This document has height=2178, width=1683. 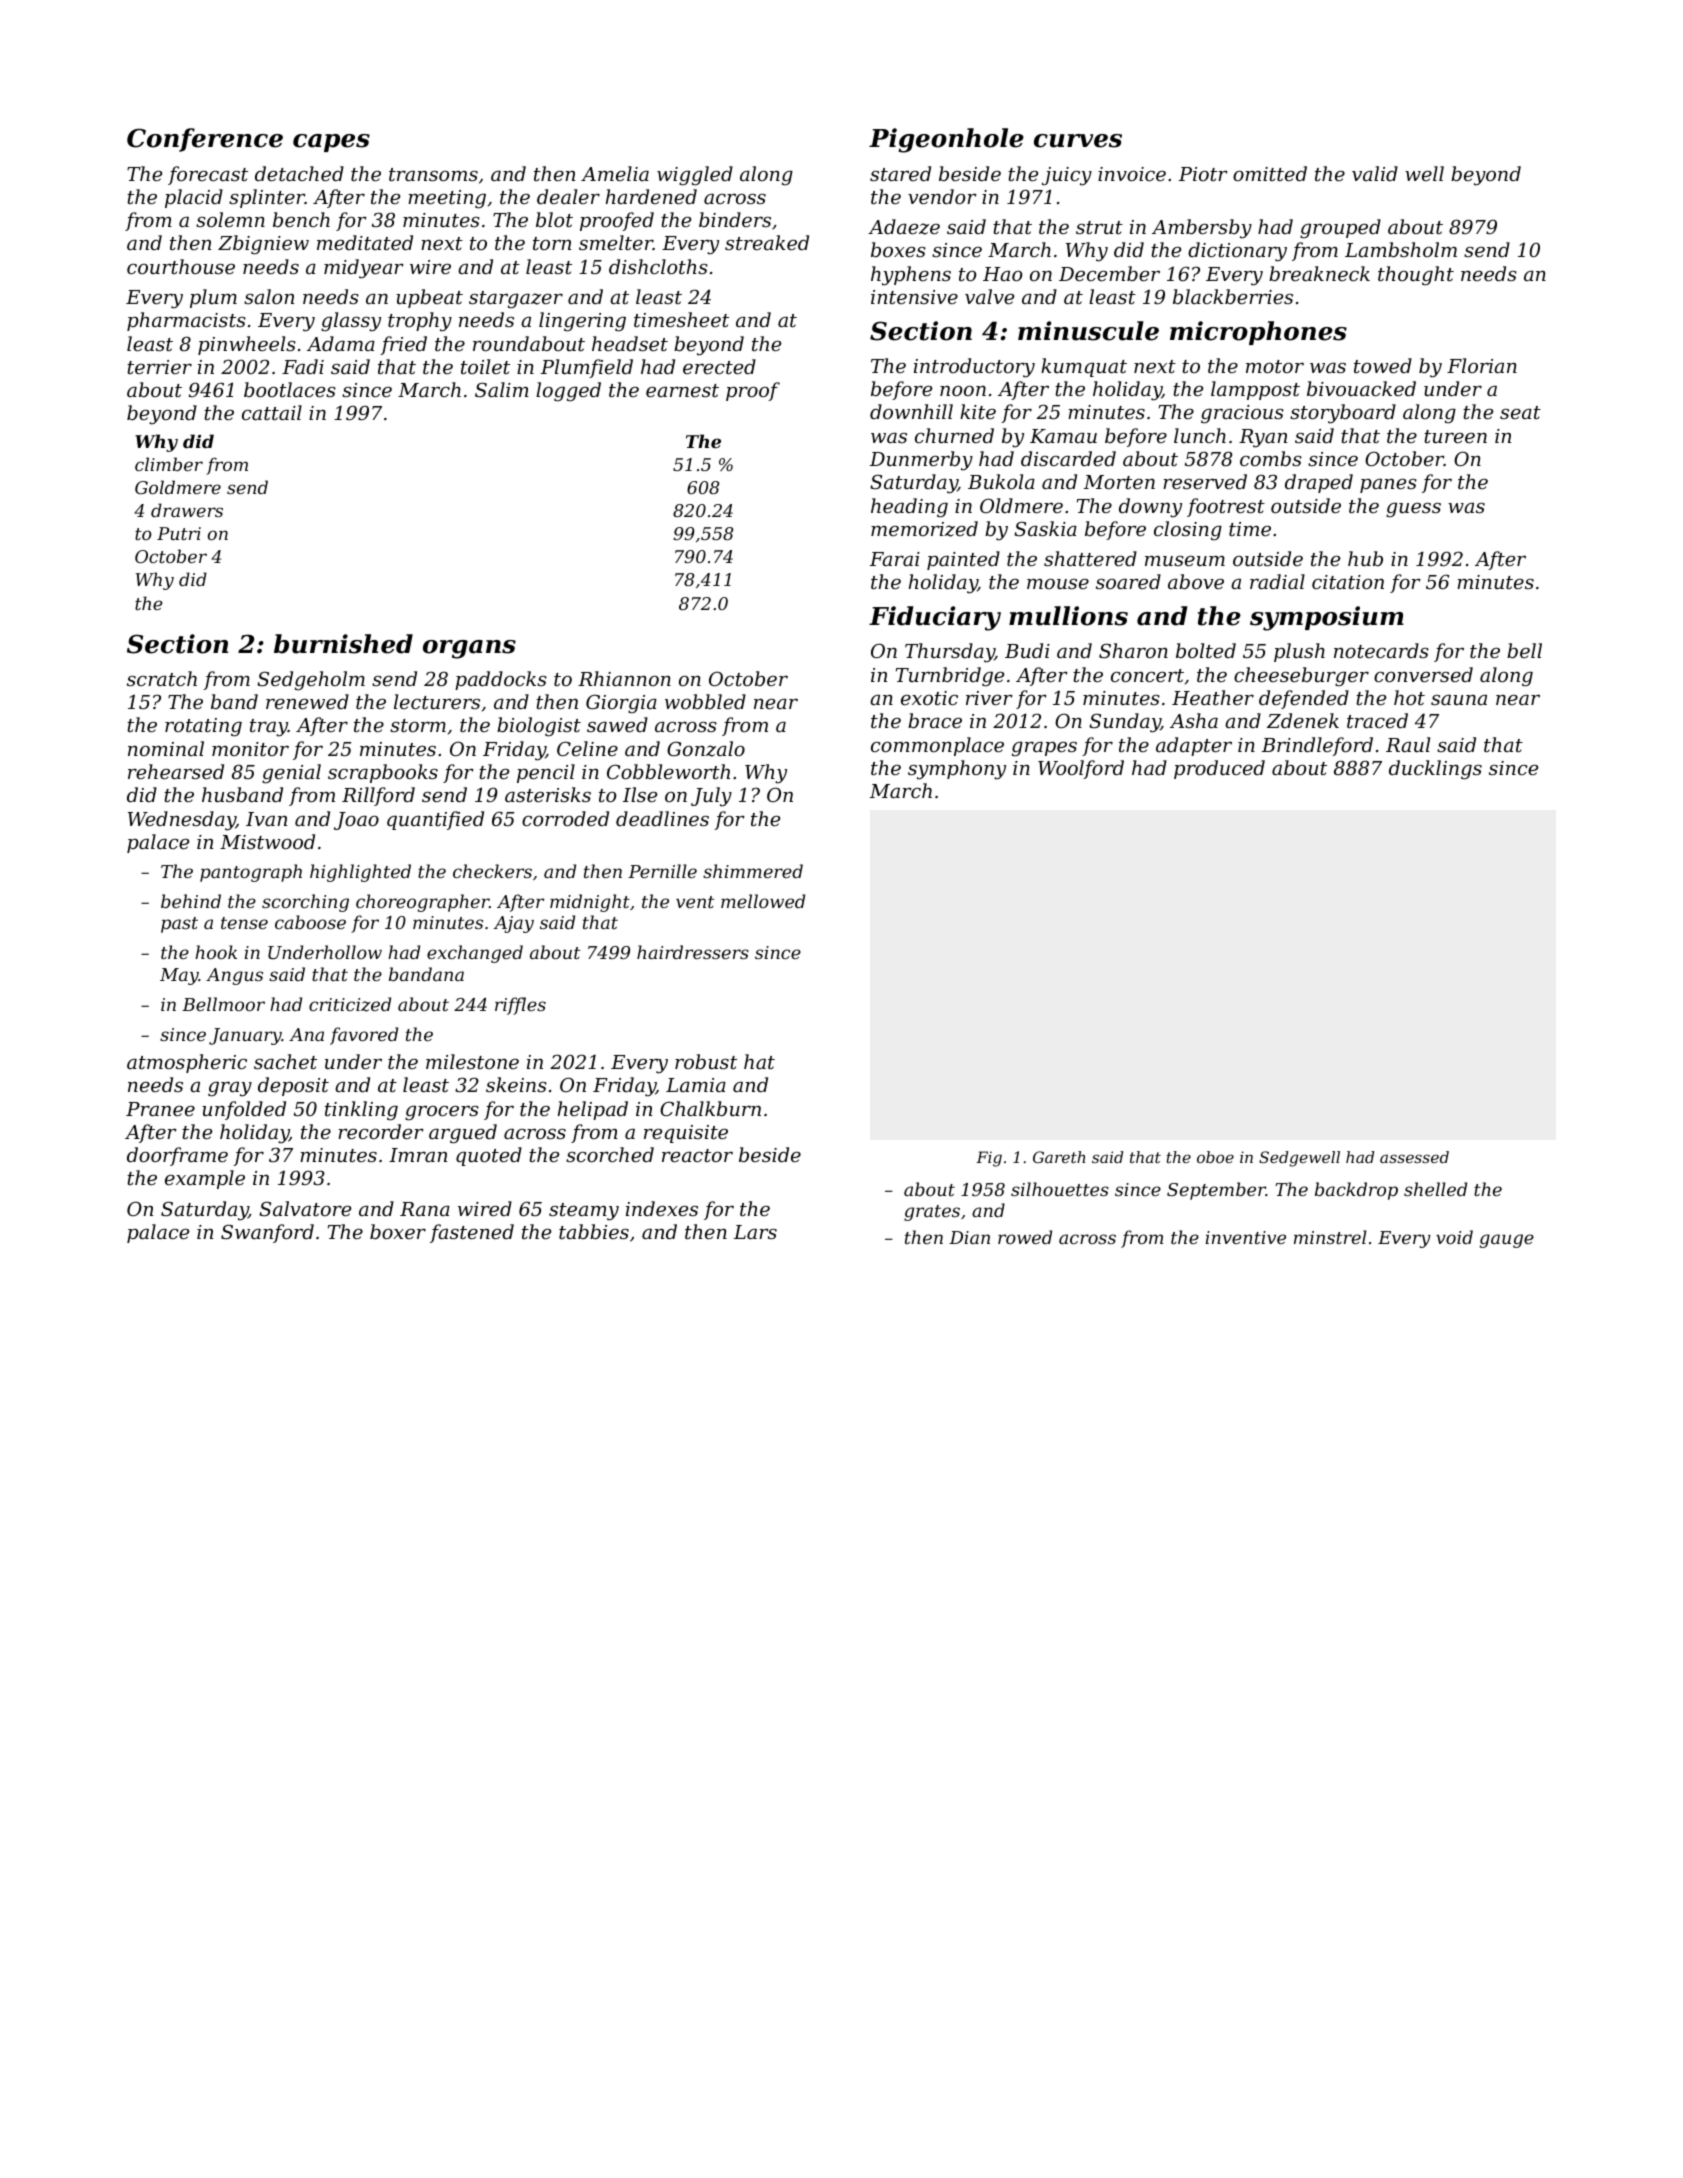 I want to click on Pranee, so click(x=160, y=1109).
